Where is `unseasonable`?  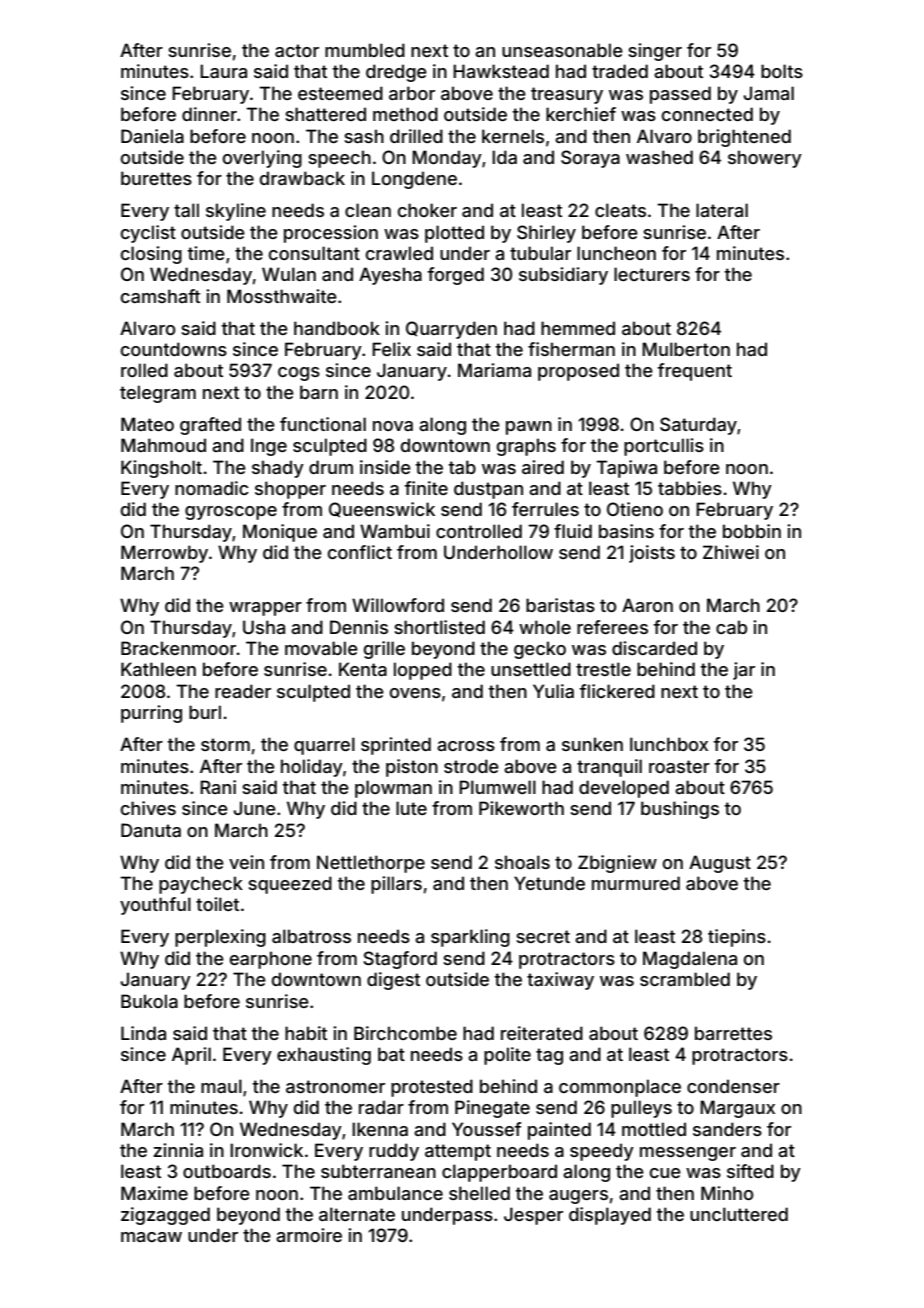
unseasonable is located at coordinates (562, 50).
